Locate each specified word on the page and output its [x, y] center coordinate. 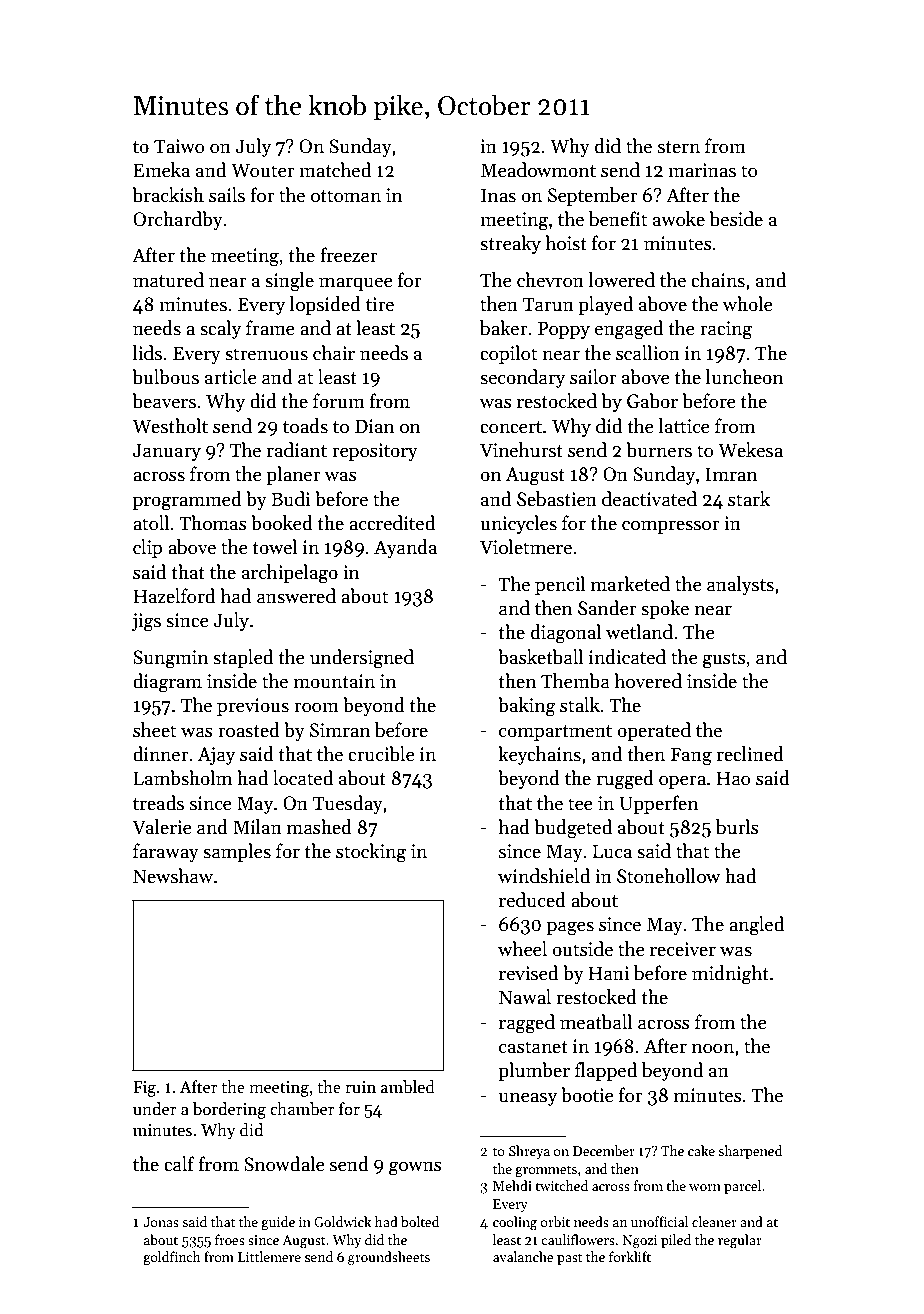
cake [701, 1150]
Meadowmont [538, 170]
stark [749, 499]
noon [713, 1048]
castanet [533, 1047]
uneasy [528, 1099]
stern [679, 147]
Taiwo [179, 146]
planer [293, 475]
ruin [360, 1087]
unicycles [518, 524]
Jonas [161, 1222]
